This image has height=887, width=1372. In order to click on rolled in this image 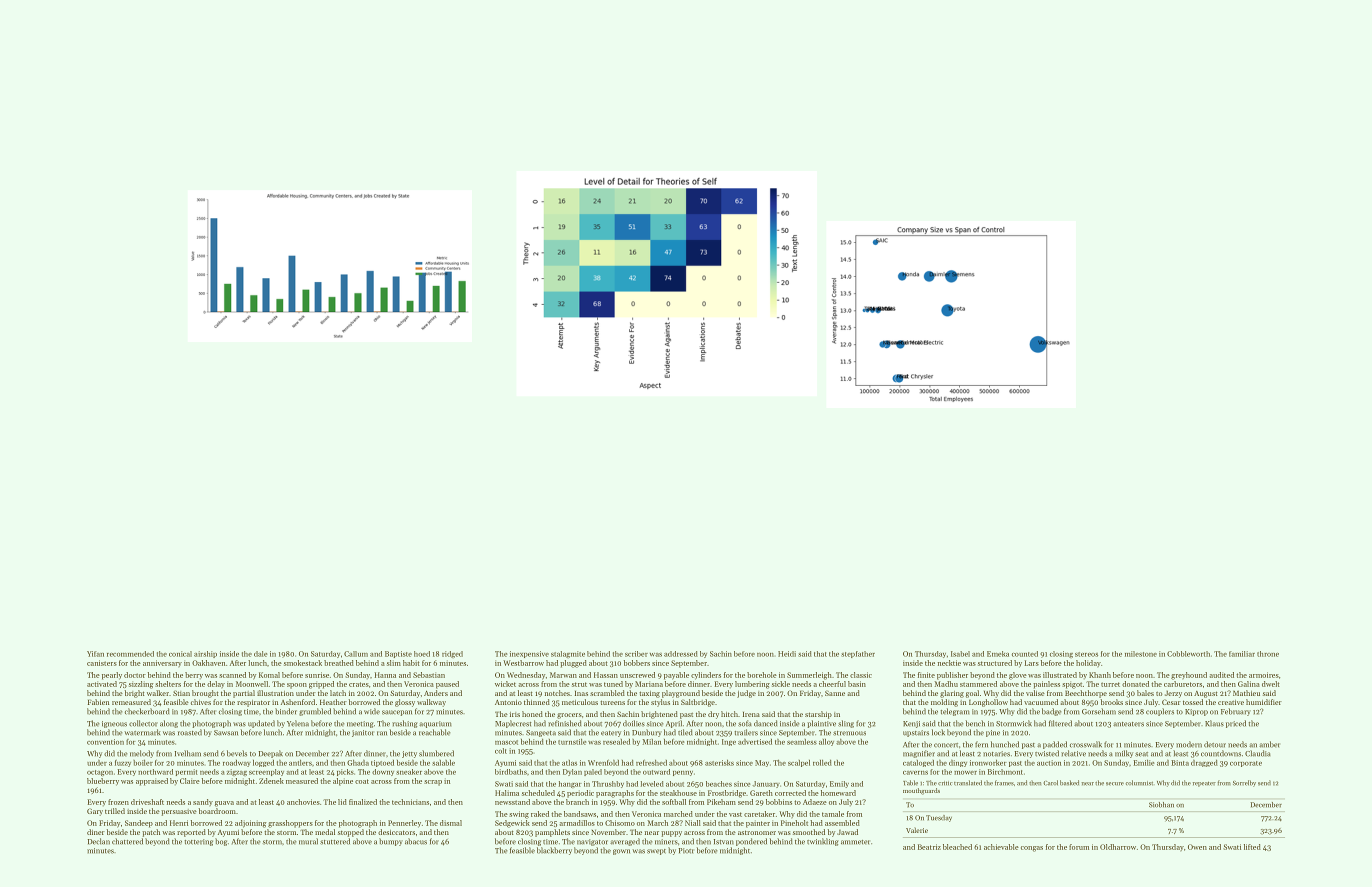, I will do `click(822, 763)`.
